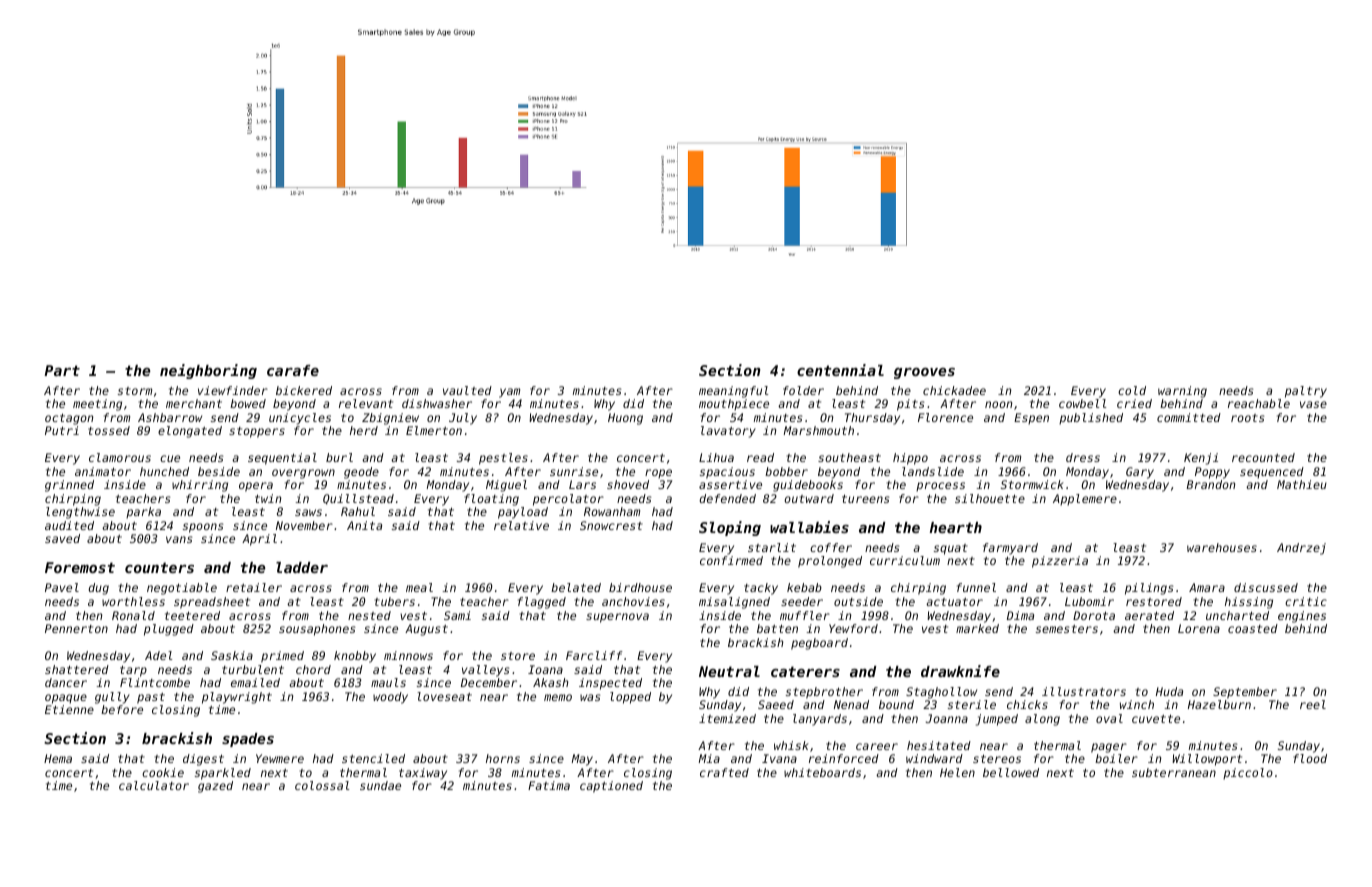  Describe the element at coordinates (170, 417) in the document. I see `Ashbarrow` at that location.
